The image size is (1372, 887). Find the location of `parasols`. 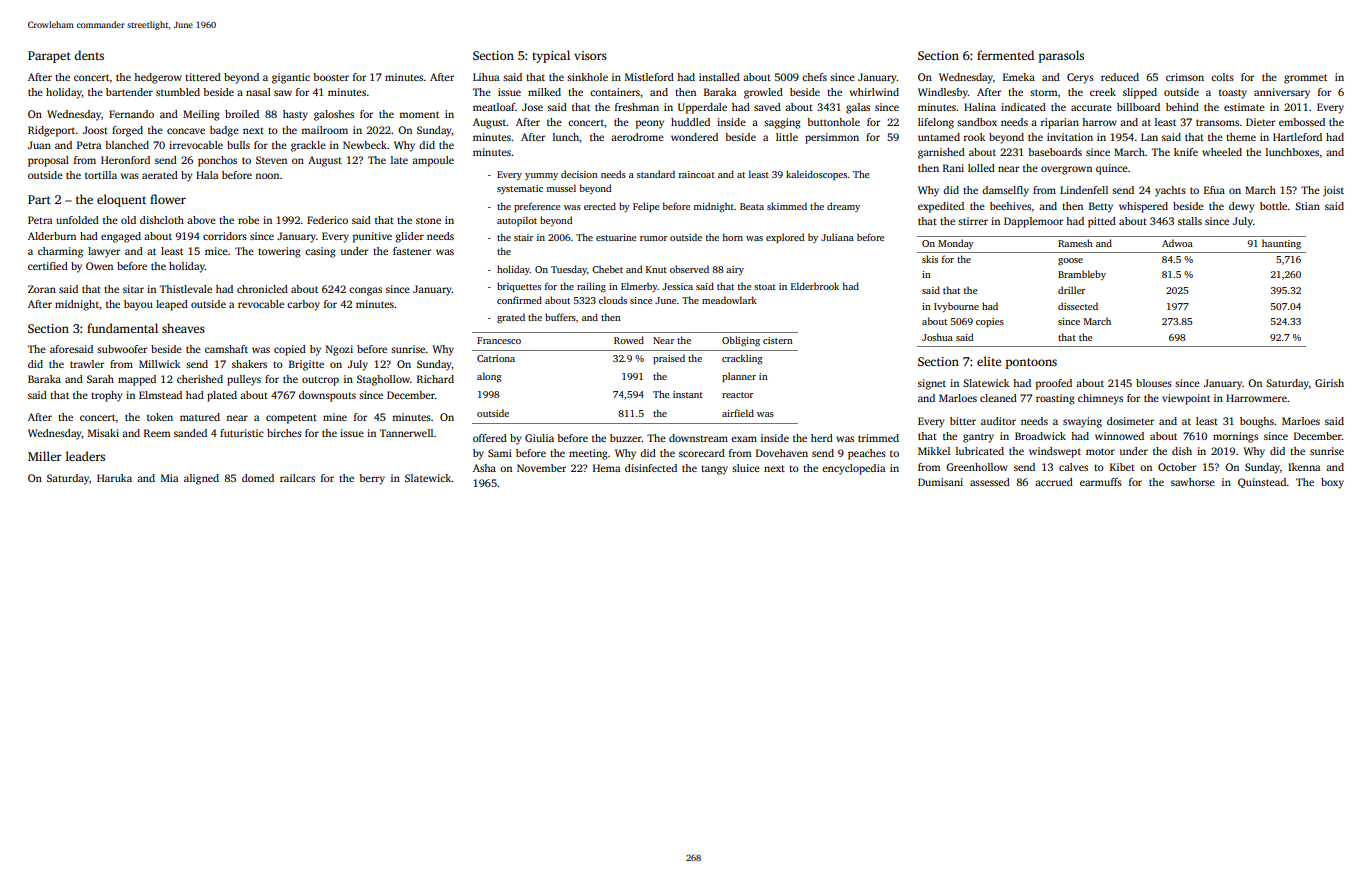

parasols is located at coordinates (1061, 56).
